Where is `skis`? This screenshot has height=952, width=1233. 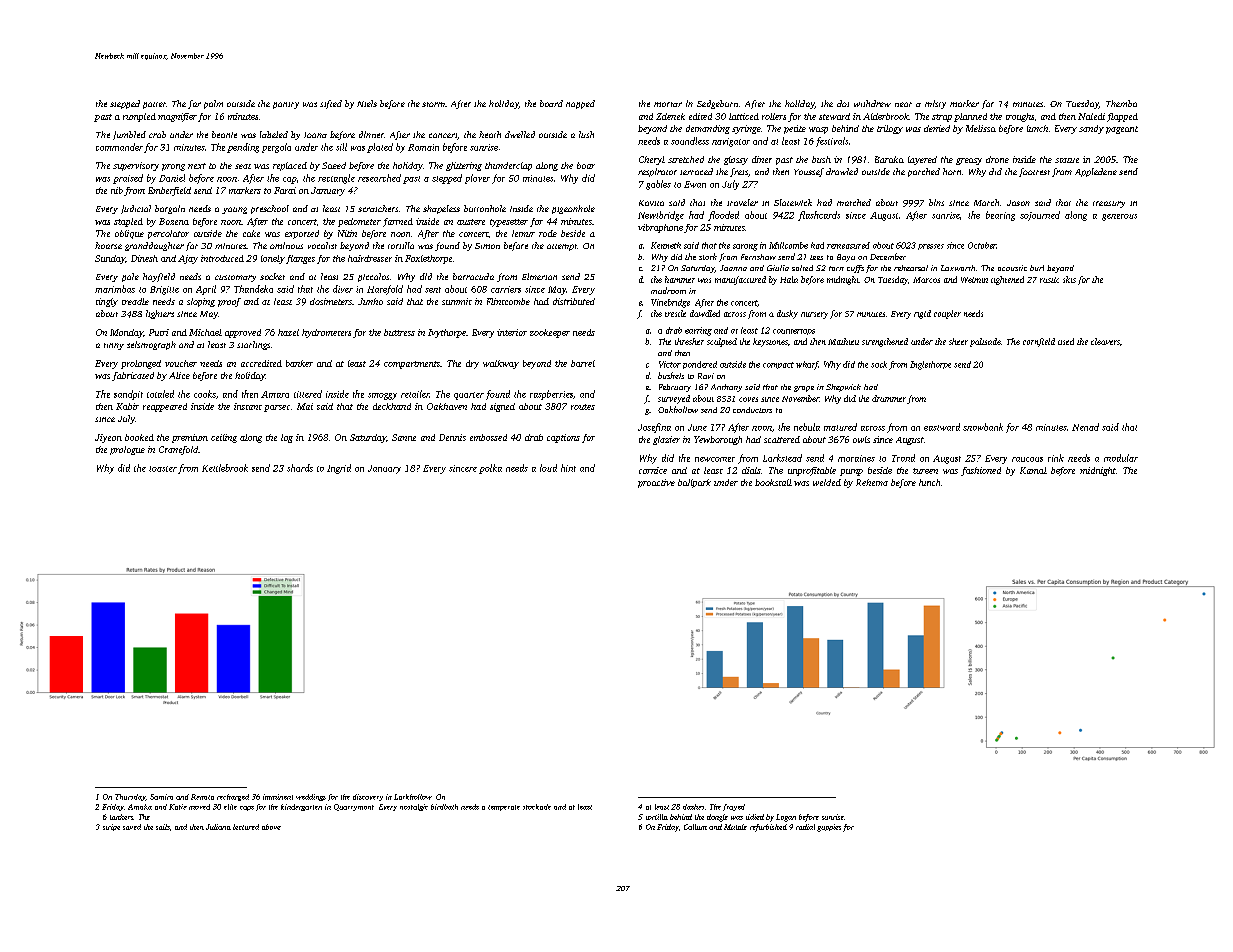
skis is located at coordinates (1069, 279).
